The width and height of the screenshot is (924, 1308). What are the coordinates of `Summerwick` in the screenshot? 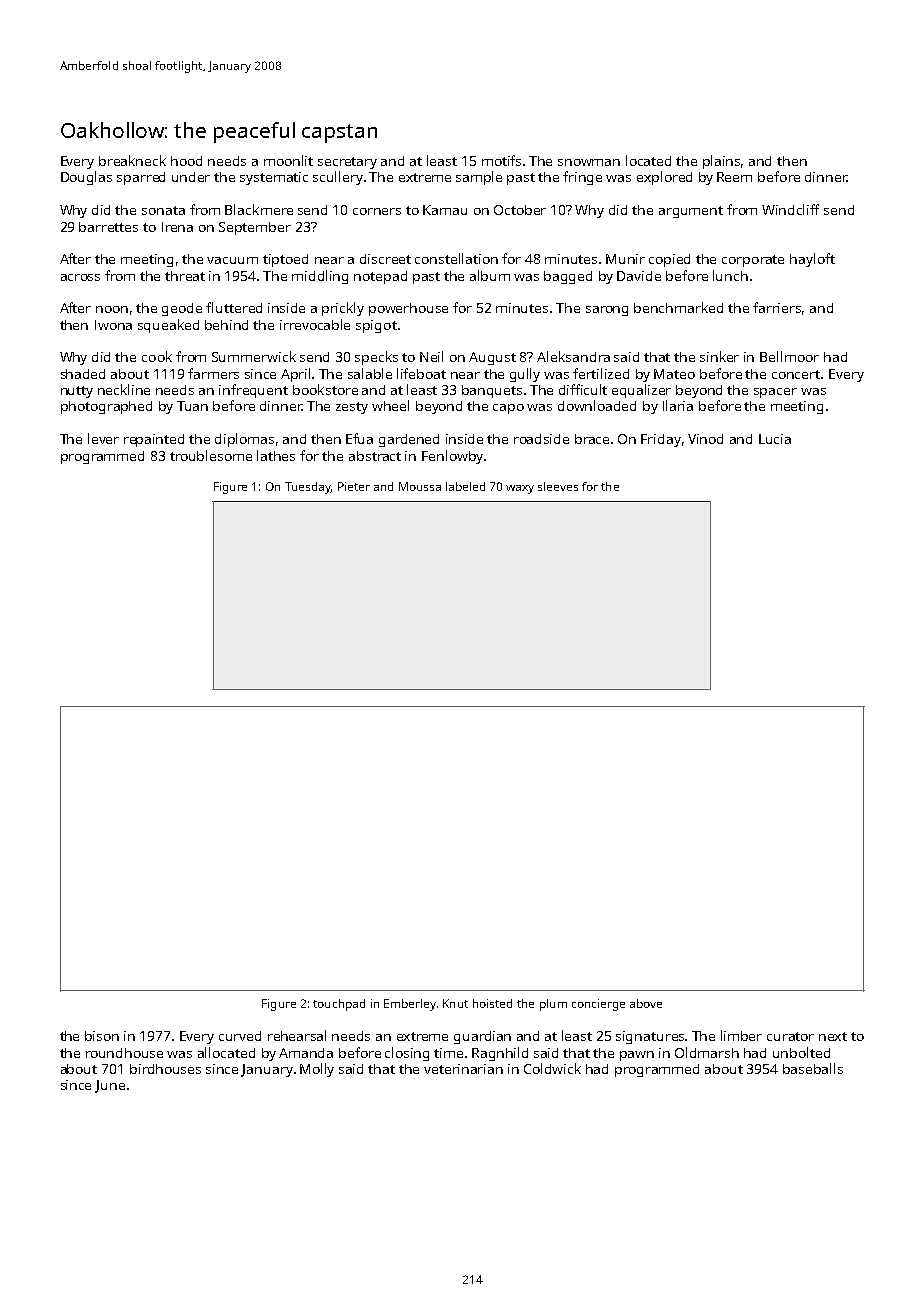 It's located at (254, 356).
